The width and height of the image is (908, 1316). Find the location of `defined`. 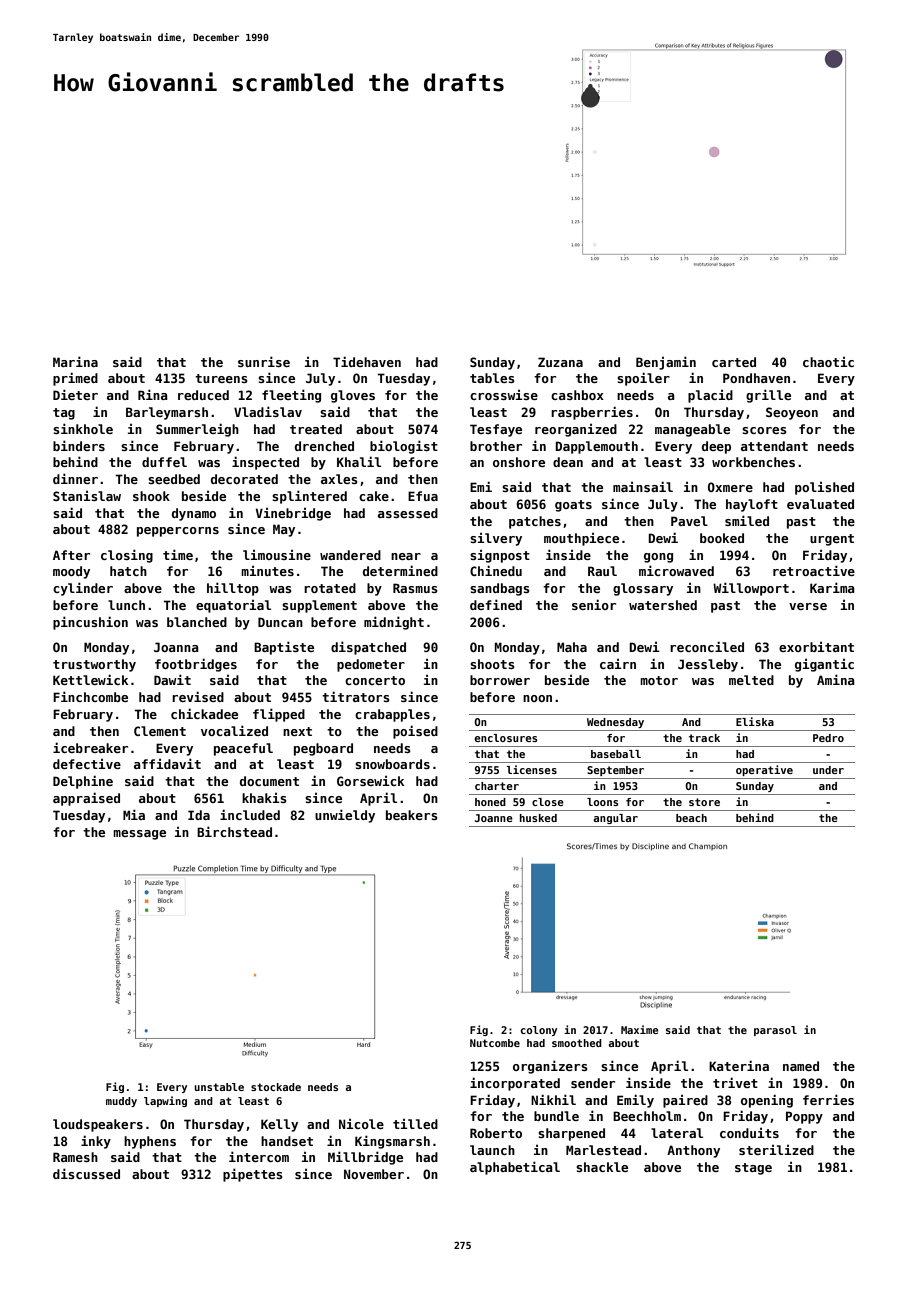

defined is located at coordinates (496, 604).
